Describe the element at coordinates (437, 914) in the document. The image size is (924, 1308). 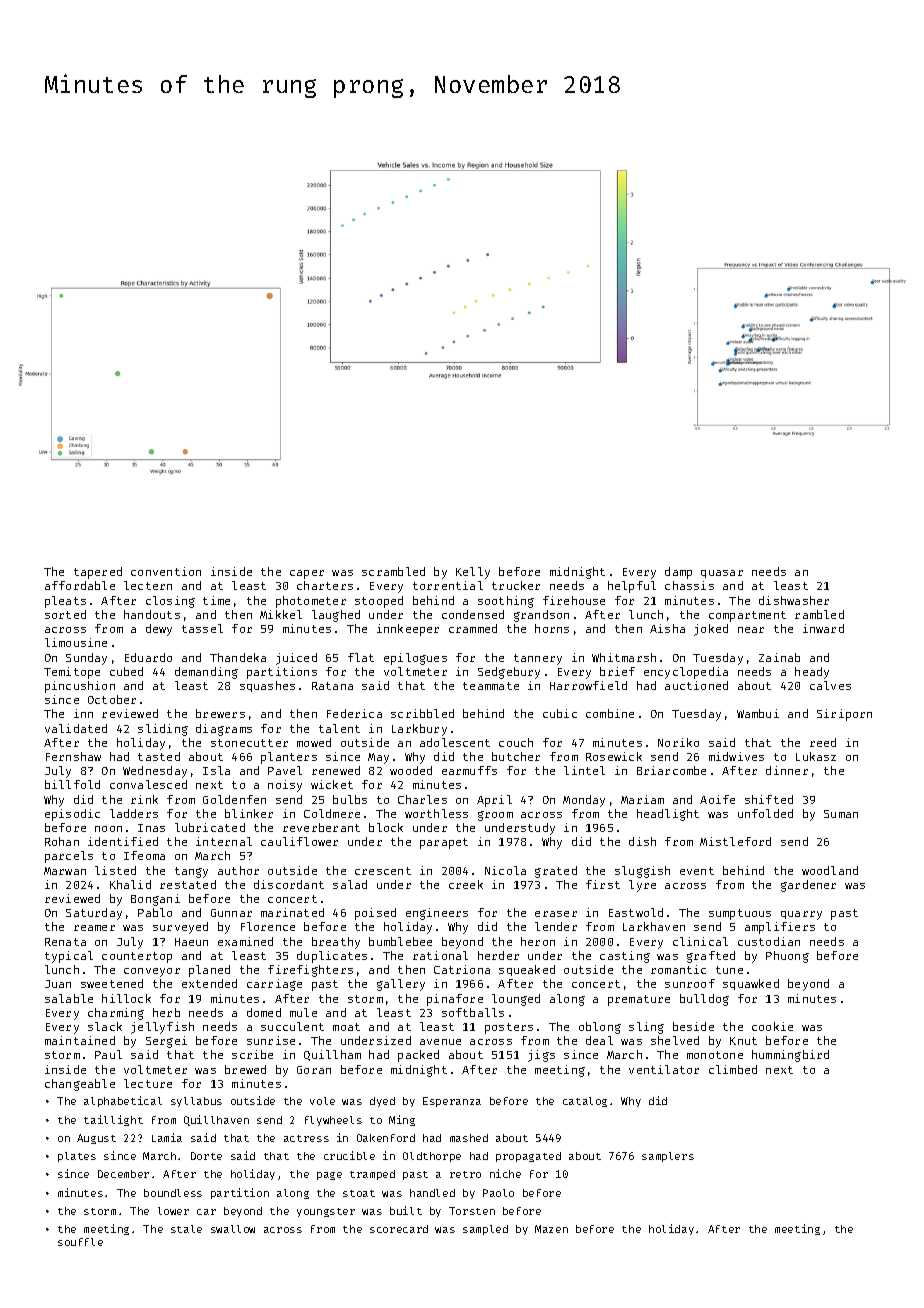
I see `engineers` at that location.
